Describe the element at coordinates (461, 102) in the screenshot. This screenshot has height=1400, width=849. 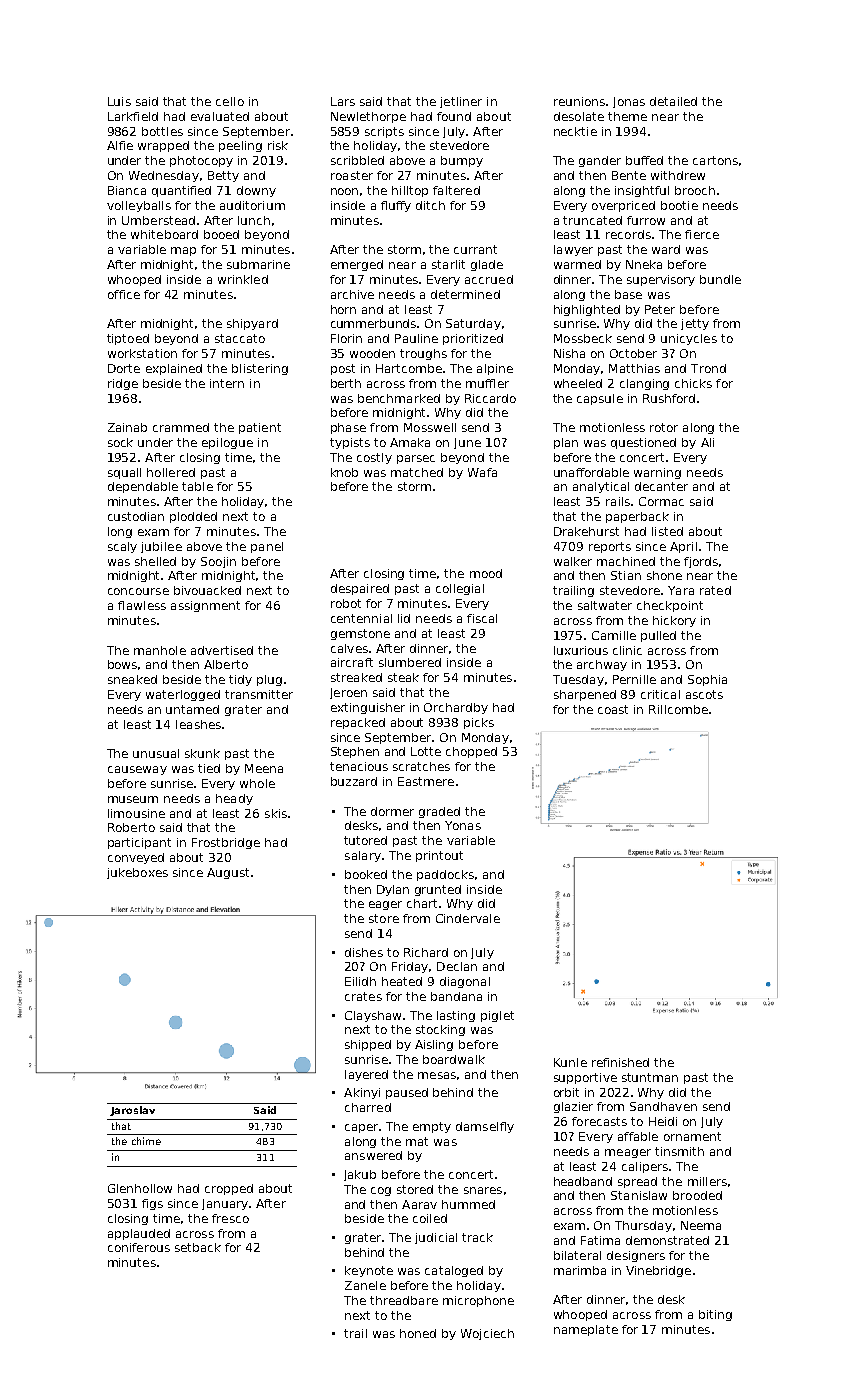
I see `jetliner` at that location.
